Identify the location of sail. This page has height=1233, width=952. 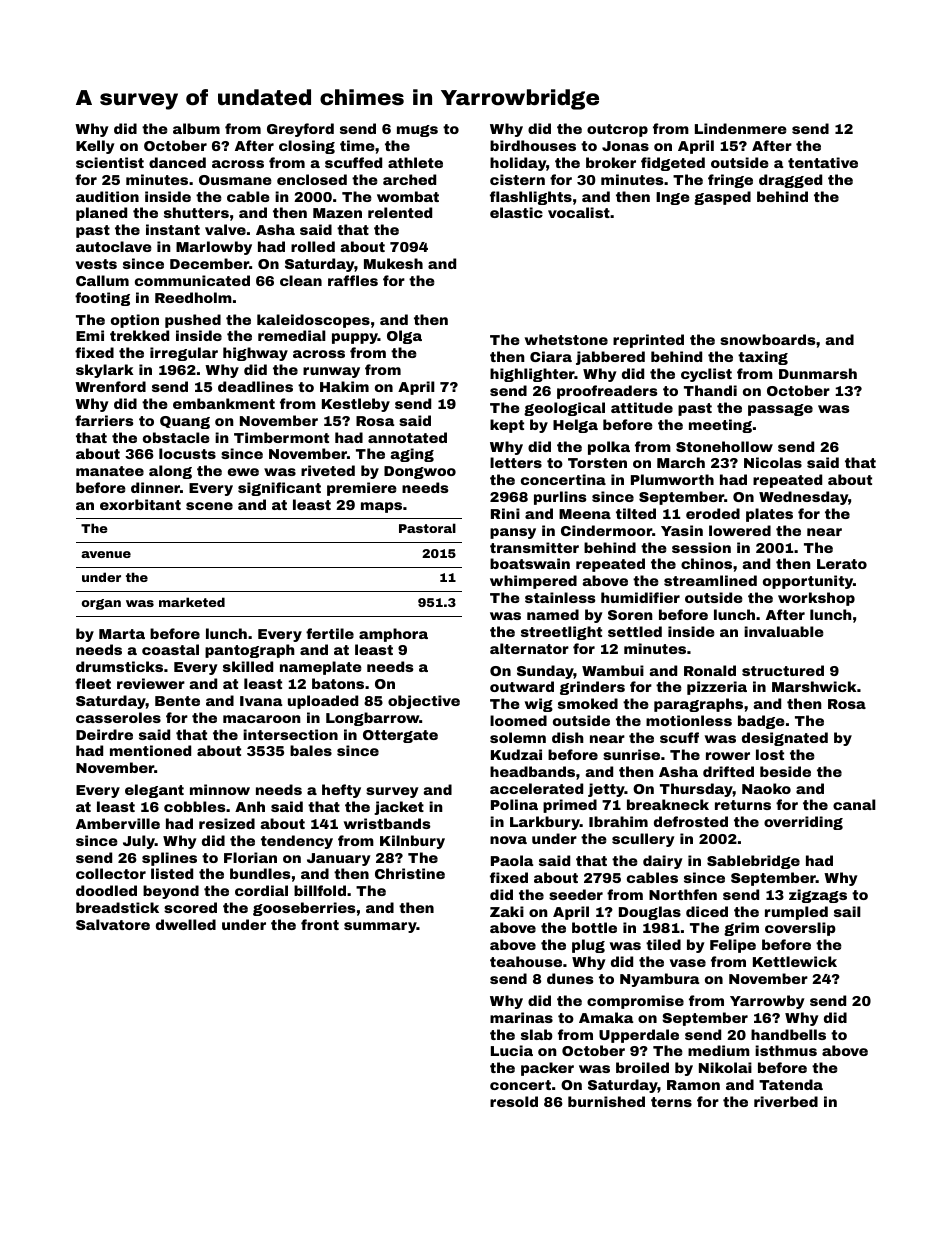
(847, 911).
